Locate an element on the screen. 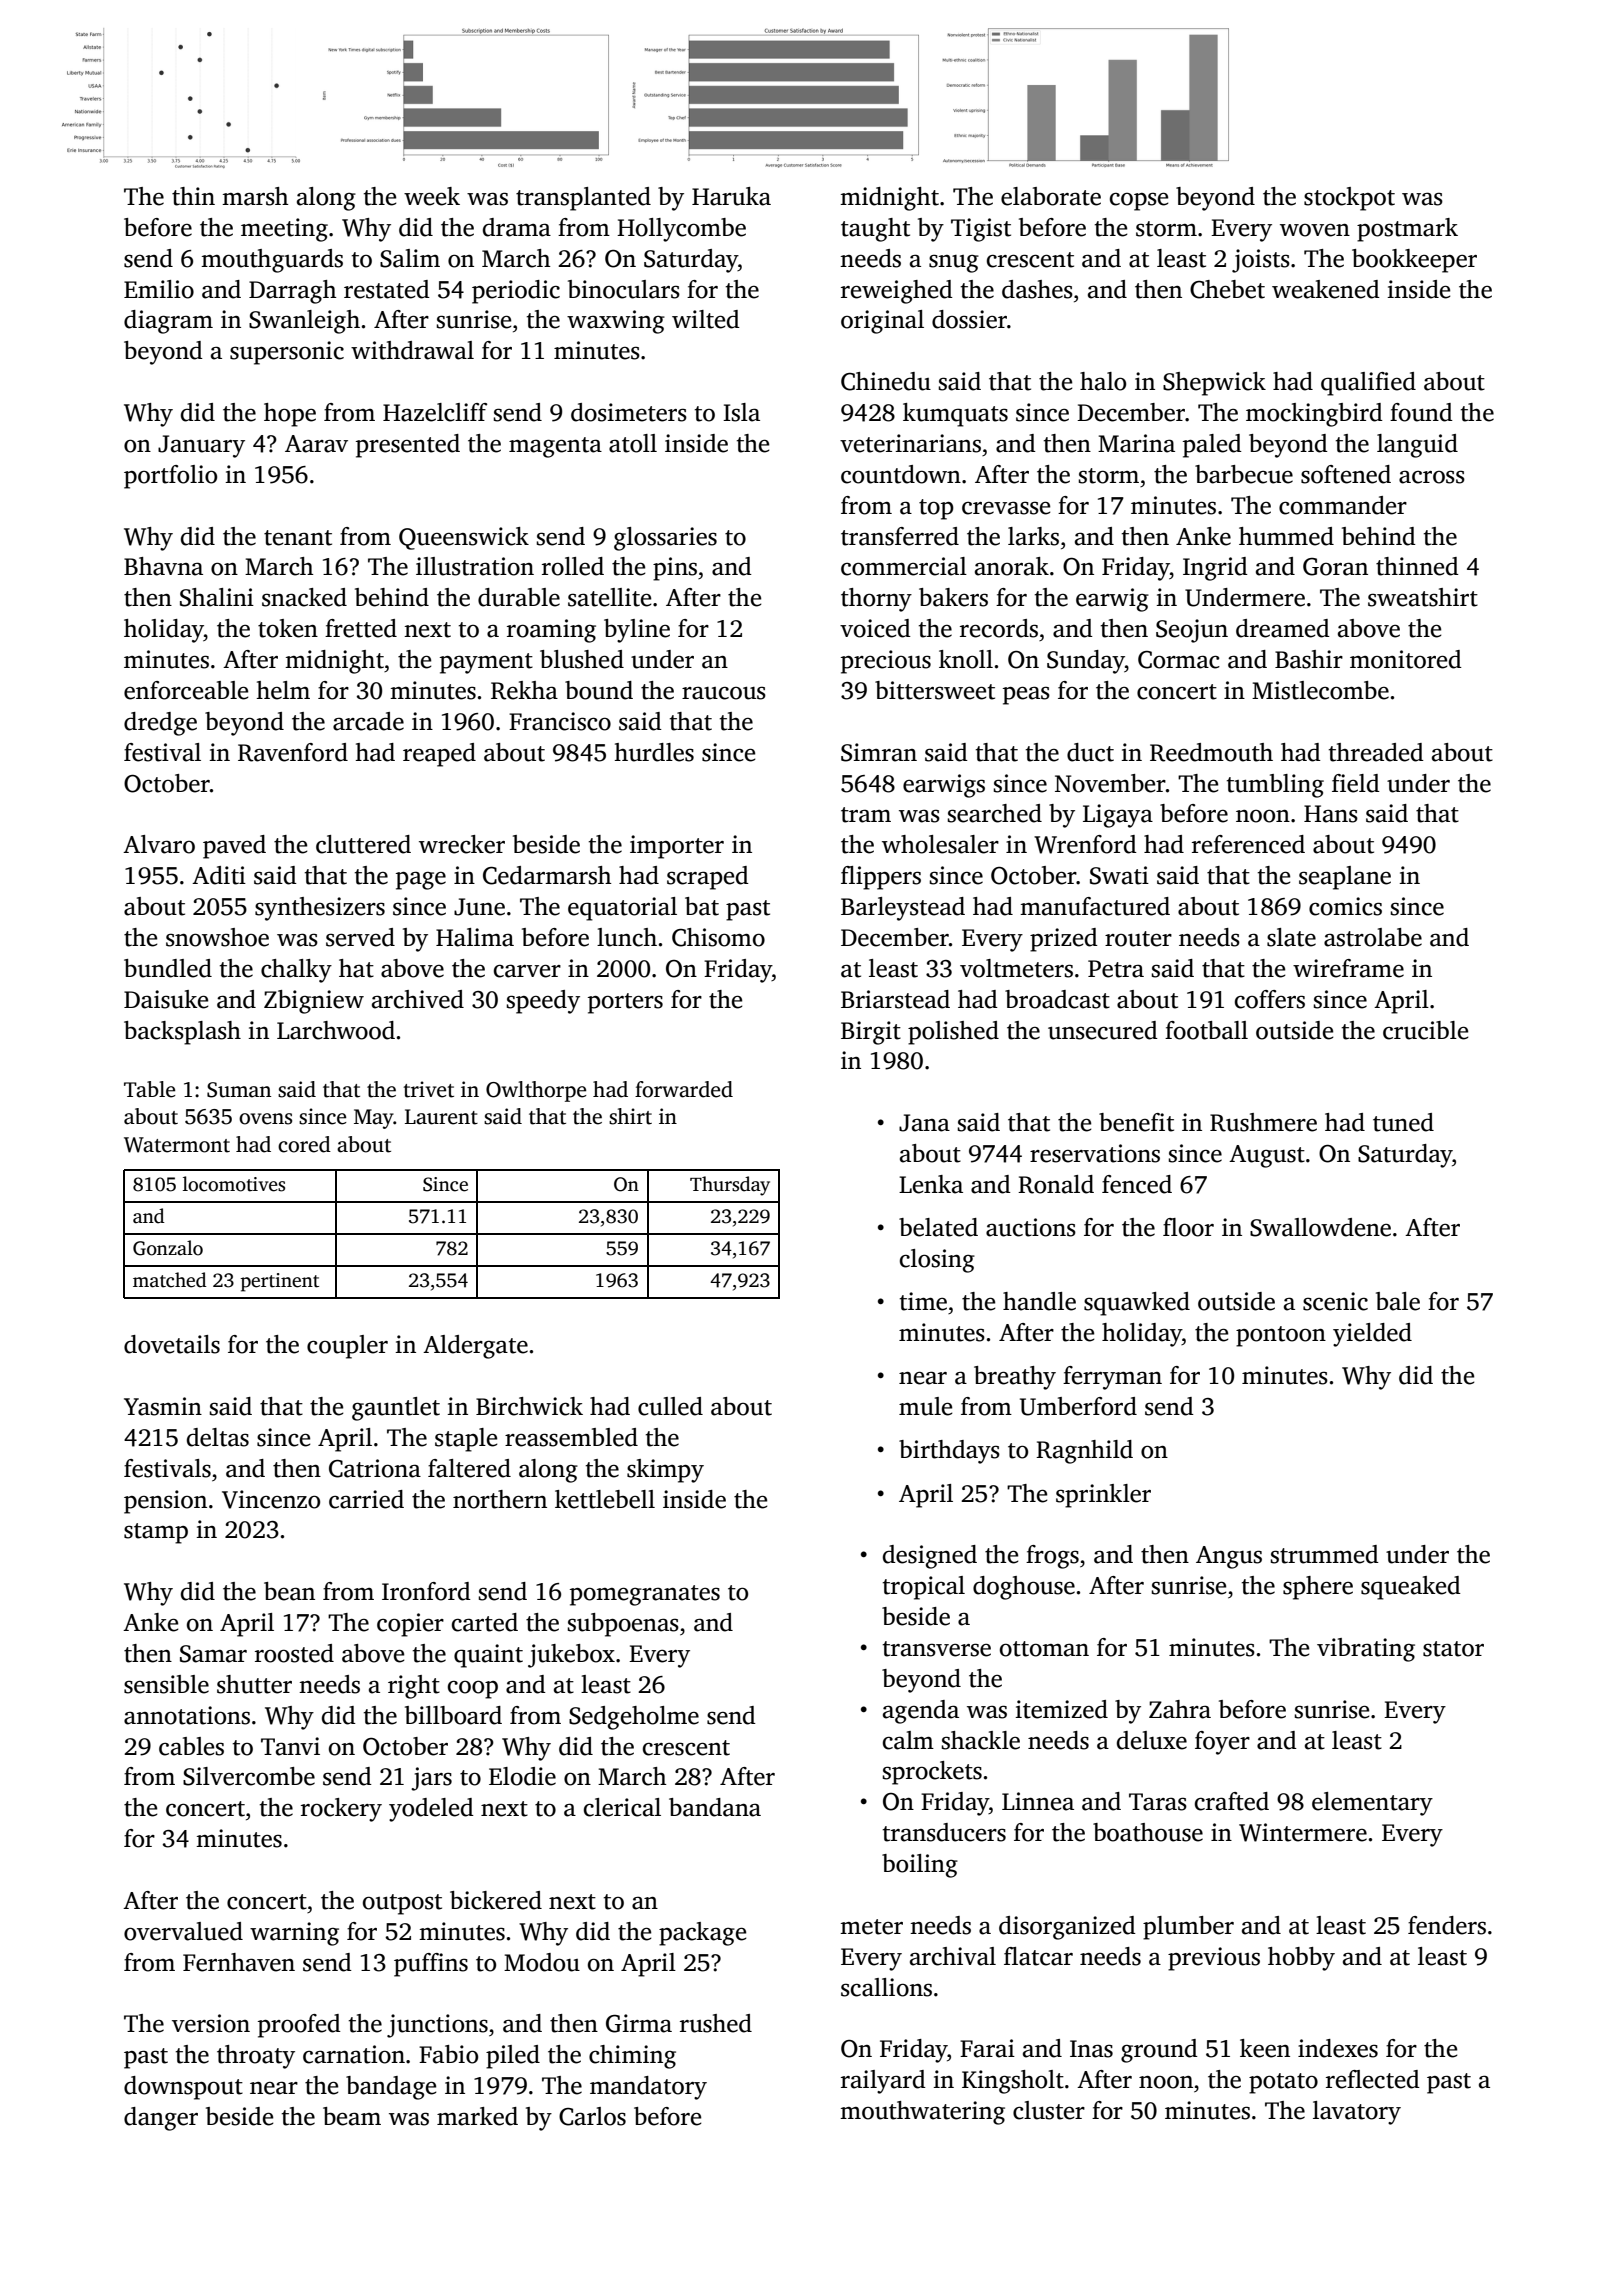  raucous is located at coordinates (724, 693).
